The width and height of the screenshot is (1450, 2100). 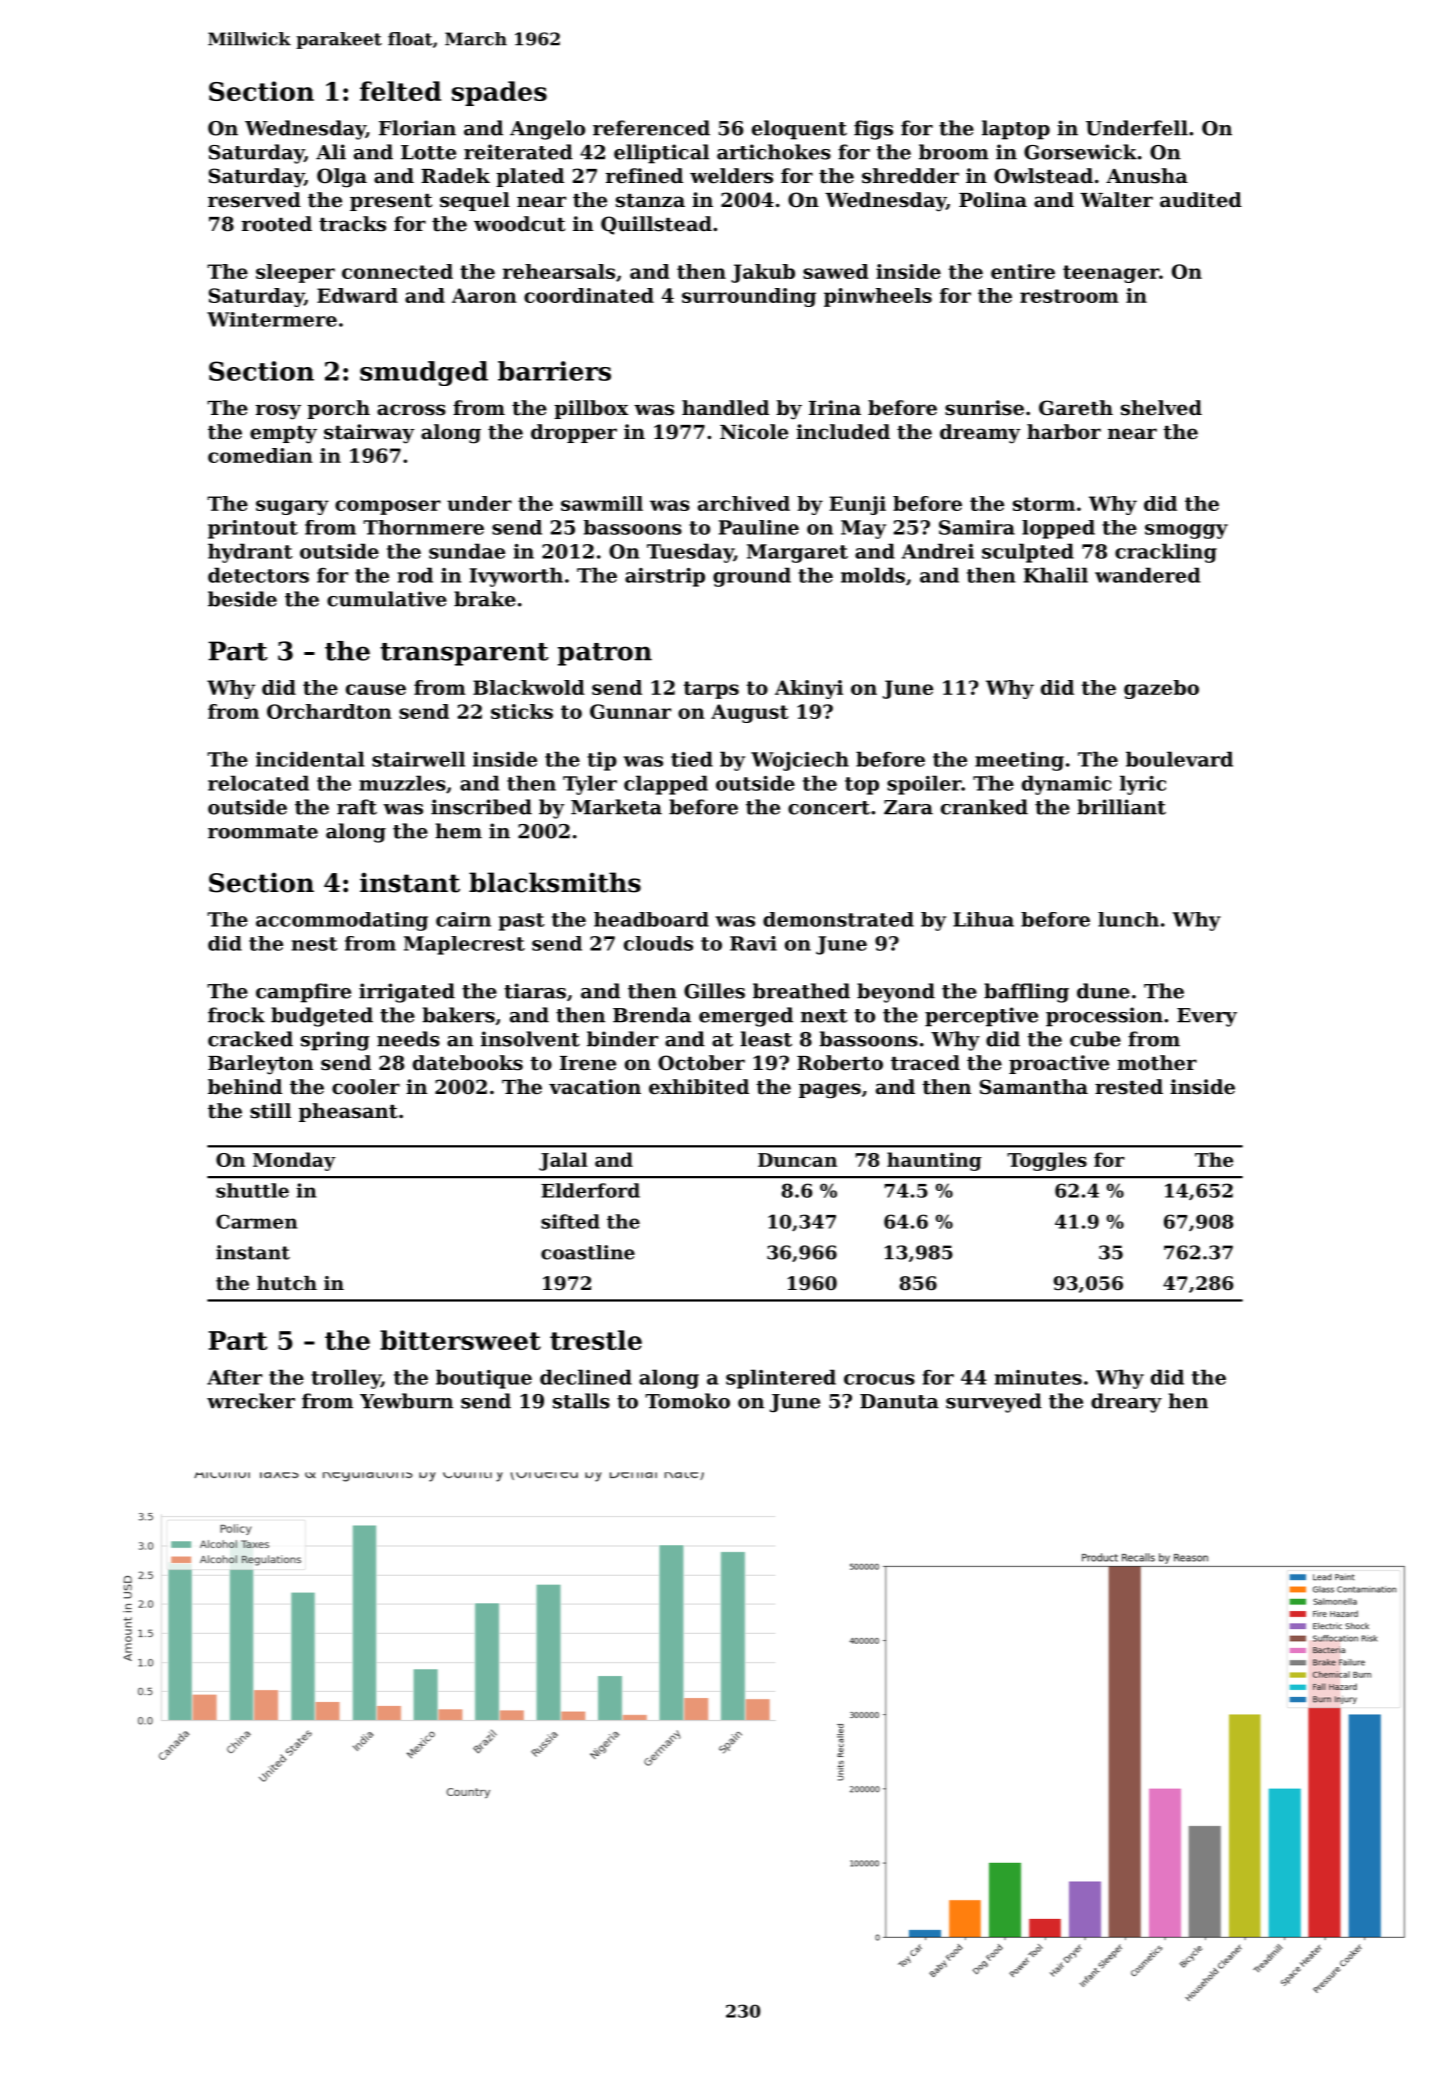 What do you see at coordinates (1047, 1161) in the screenshot?
I see `Toggles` at bounding box center [1047, 1161].
